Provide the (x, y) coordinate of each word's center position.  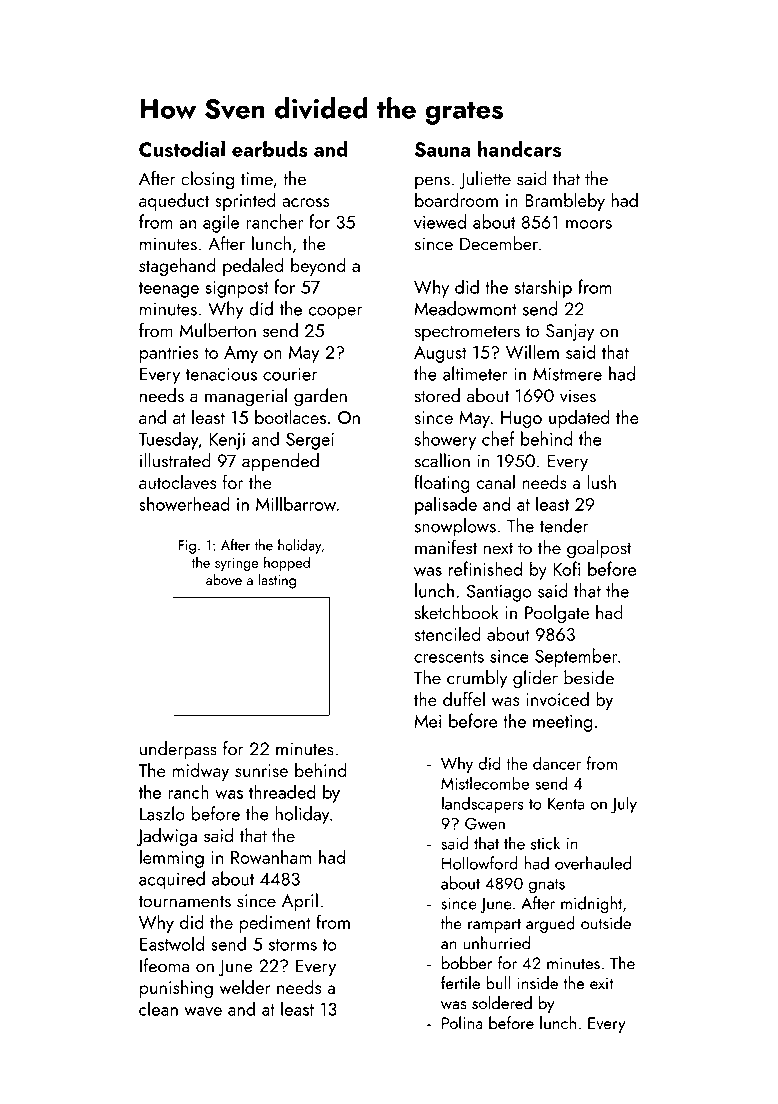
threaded (282, 791)
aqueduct (174, 202)
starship (543, 288)
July (624, 804)
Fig (187, 547)
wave (203, 1011)
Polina (462, 1023)
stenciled (448, 633)
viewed (440, 221)
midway (200, 772)
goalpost (599, 548)
